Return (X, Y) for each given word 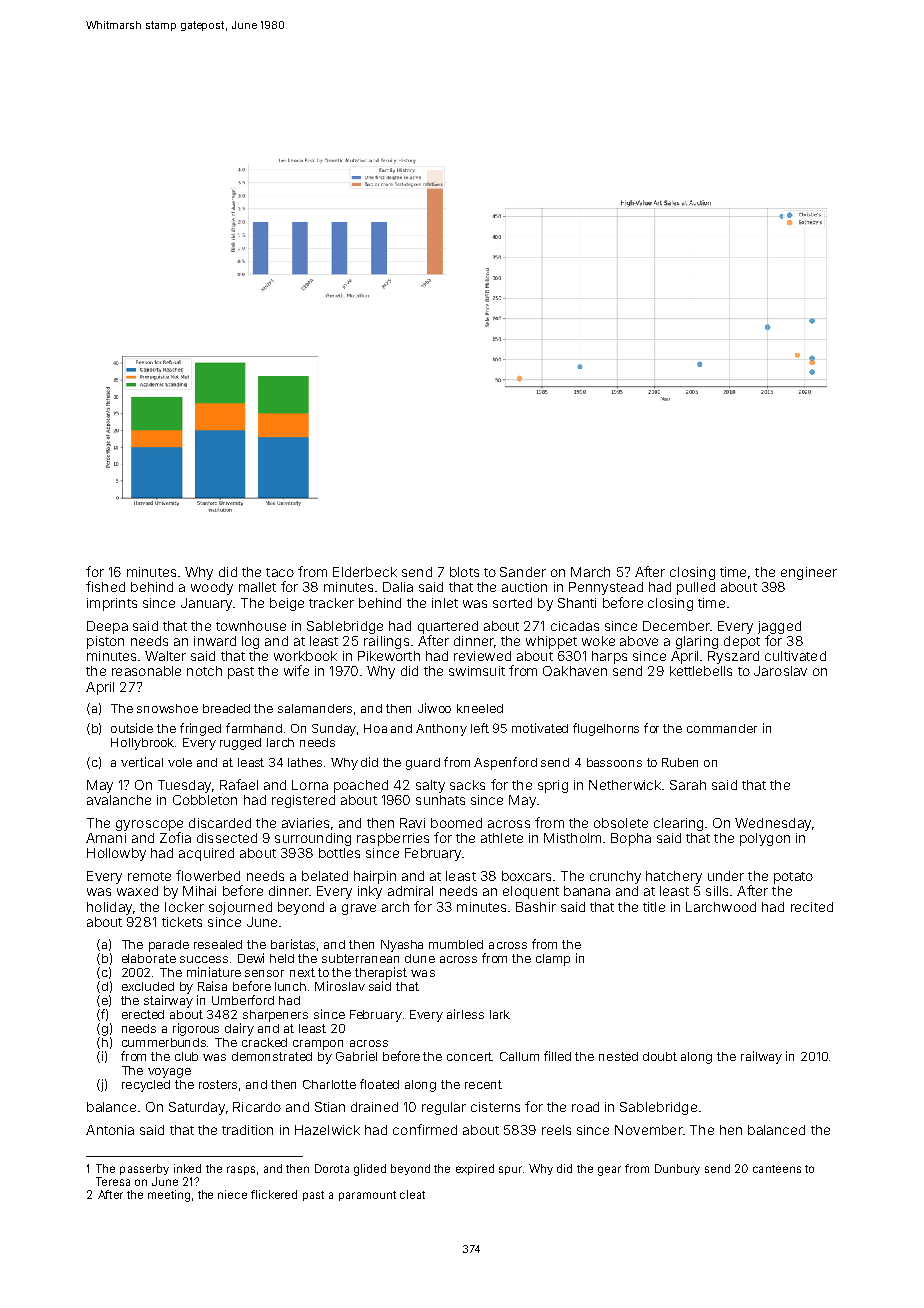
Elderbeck (365, 572)
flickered (274, 1194)
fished (105, 586)
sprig (553, 786)
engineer (809, 573)
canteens (777, 1169)
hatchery (674, 877)
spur (510, 1170)
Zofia (175, 837)
